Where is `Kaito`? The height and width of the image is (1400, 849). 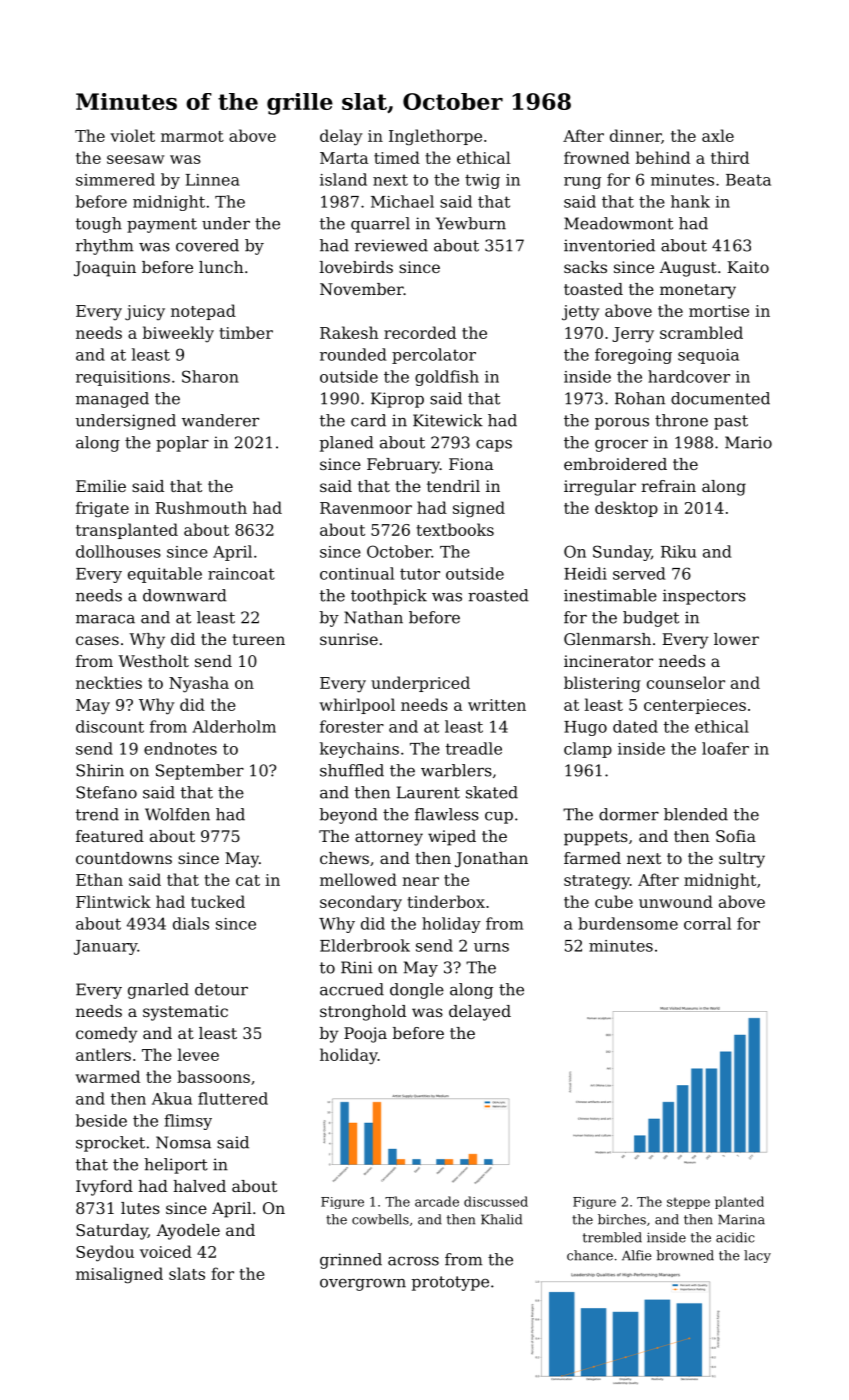
Kaito is located at coordinates (748, 267).
